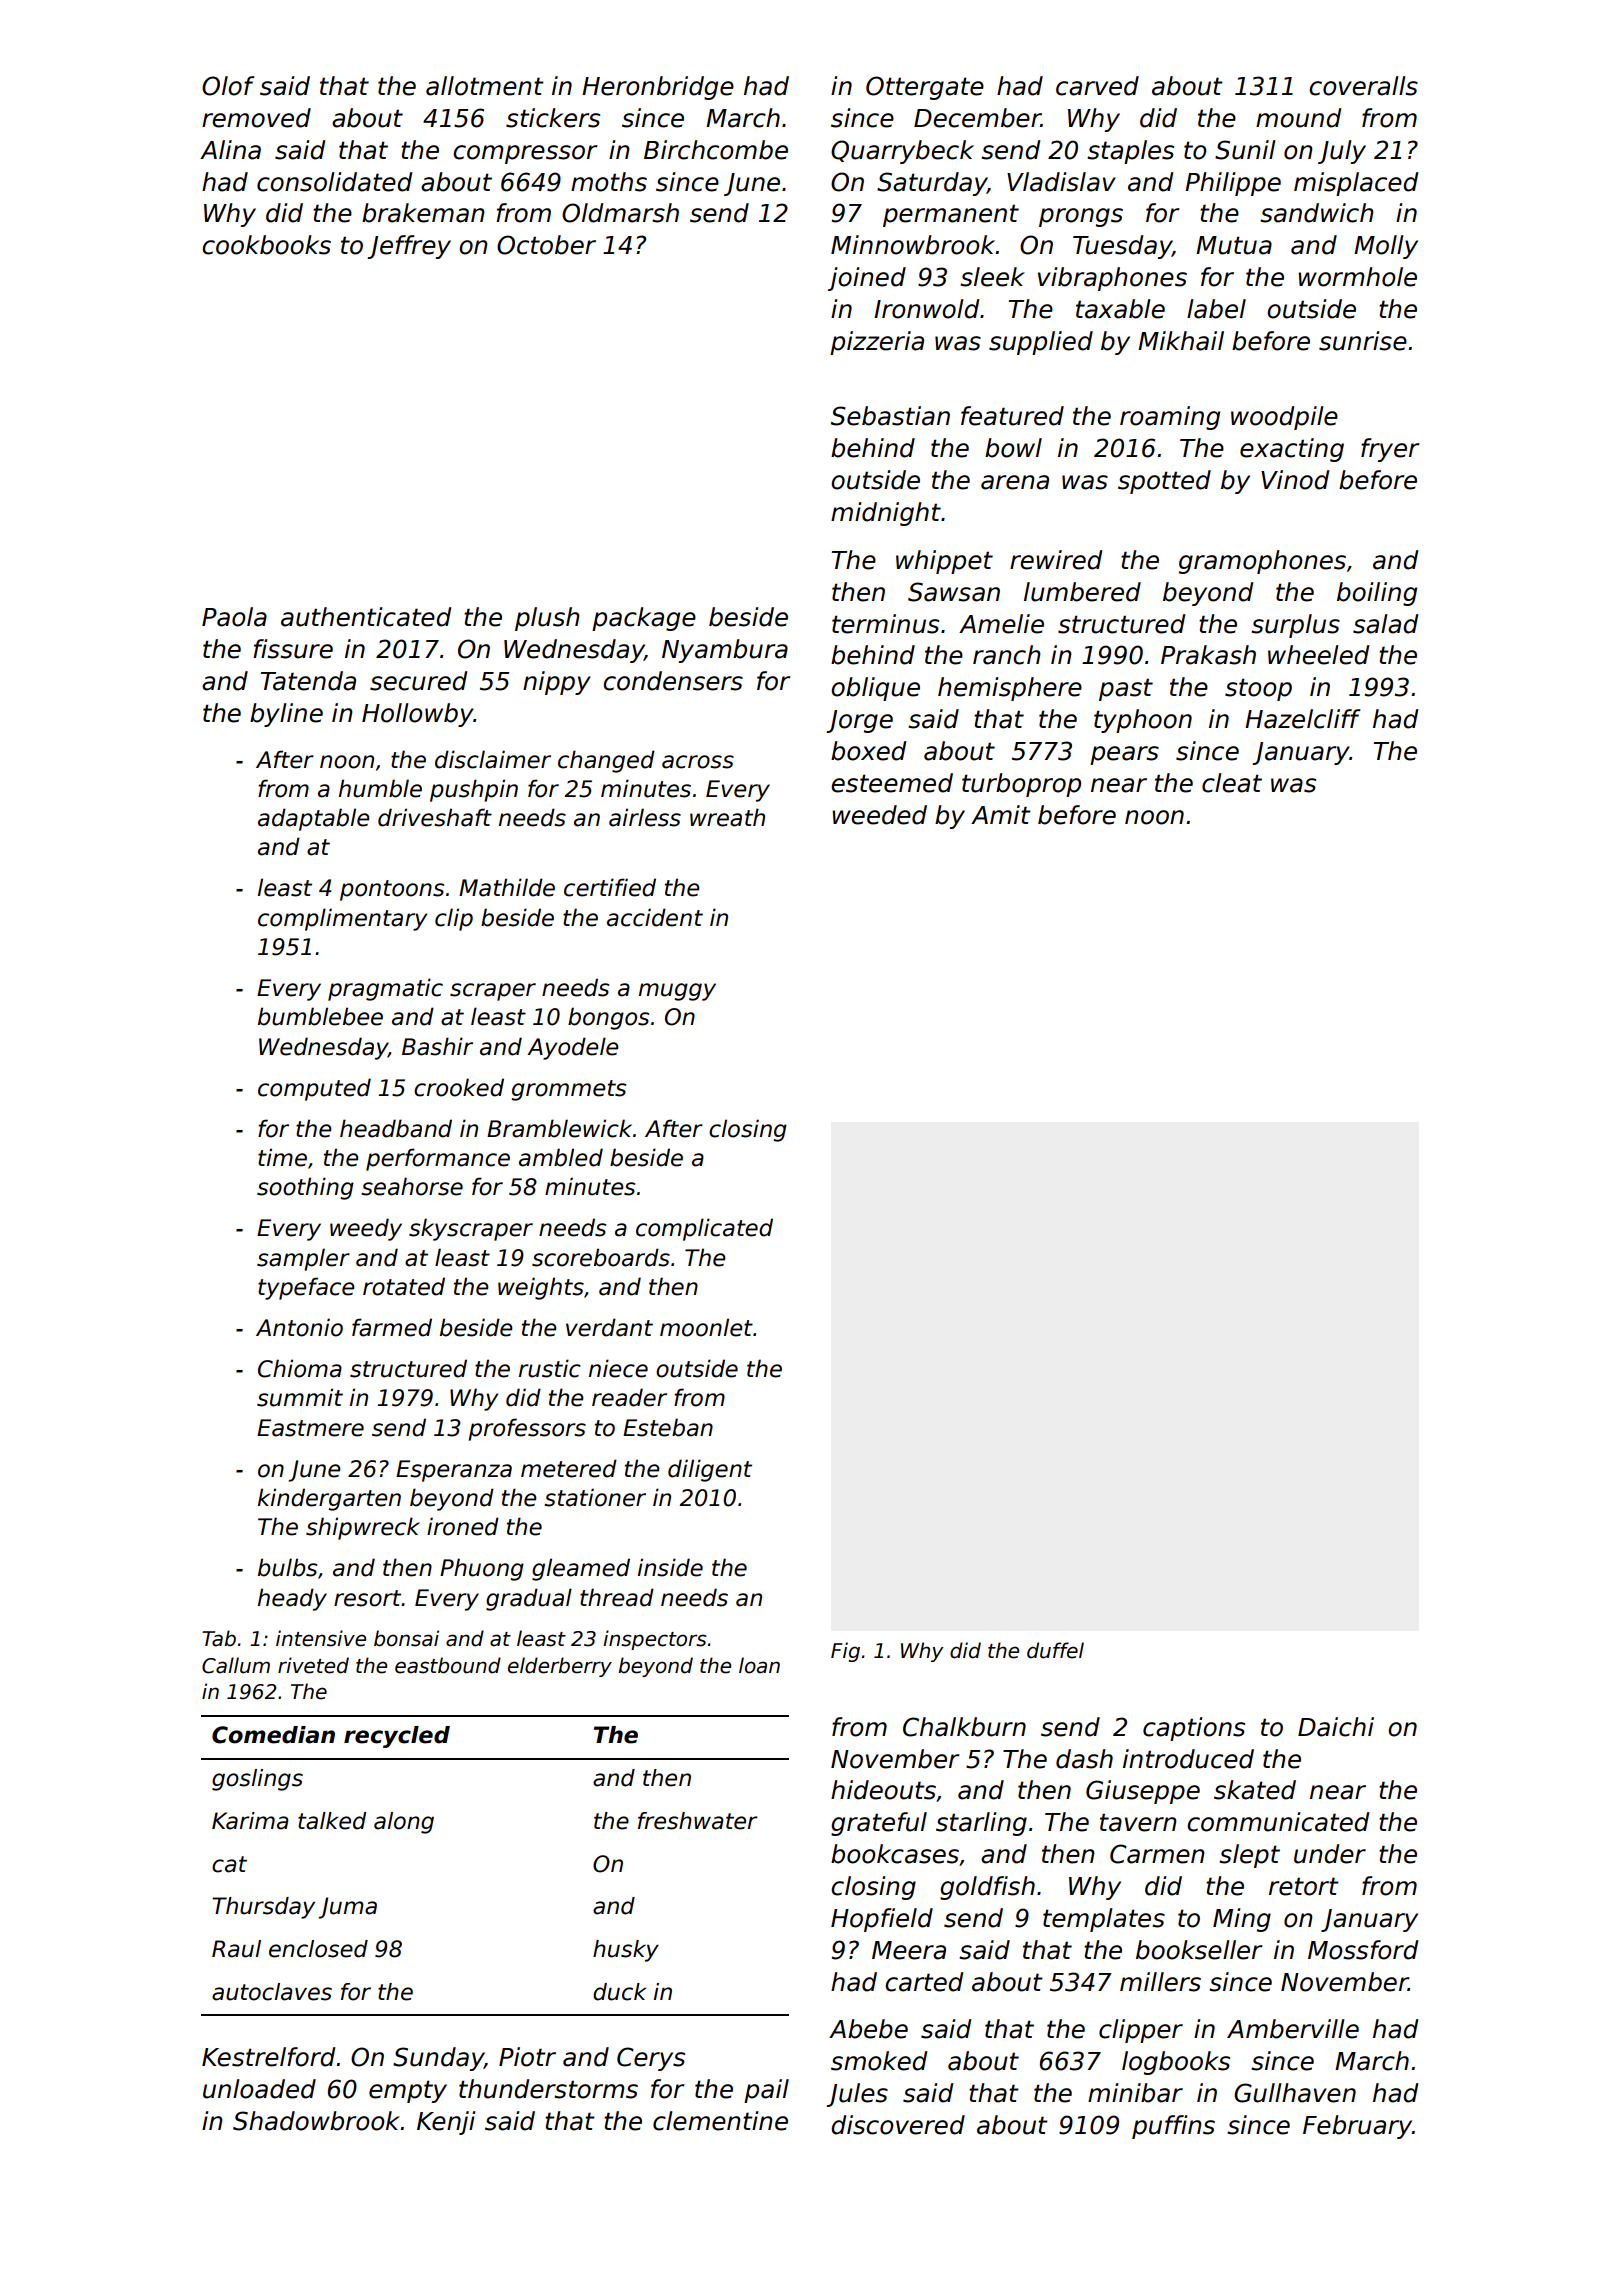 The image size is (1620, 2292). Describe the element at coordinates (314, 1089) in the image. I see `computed` at that location.
